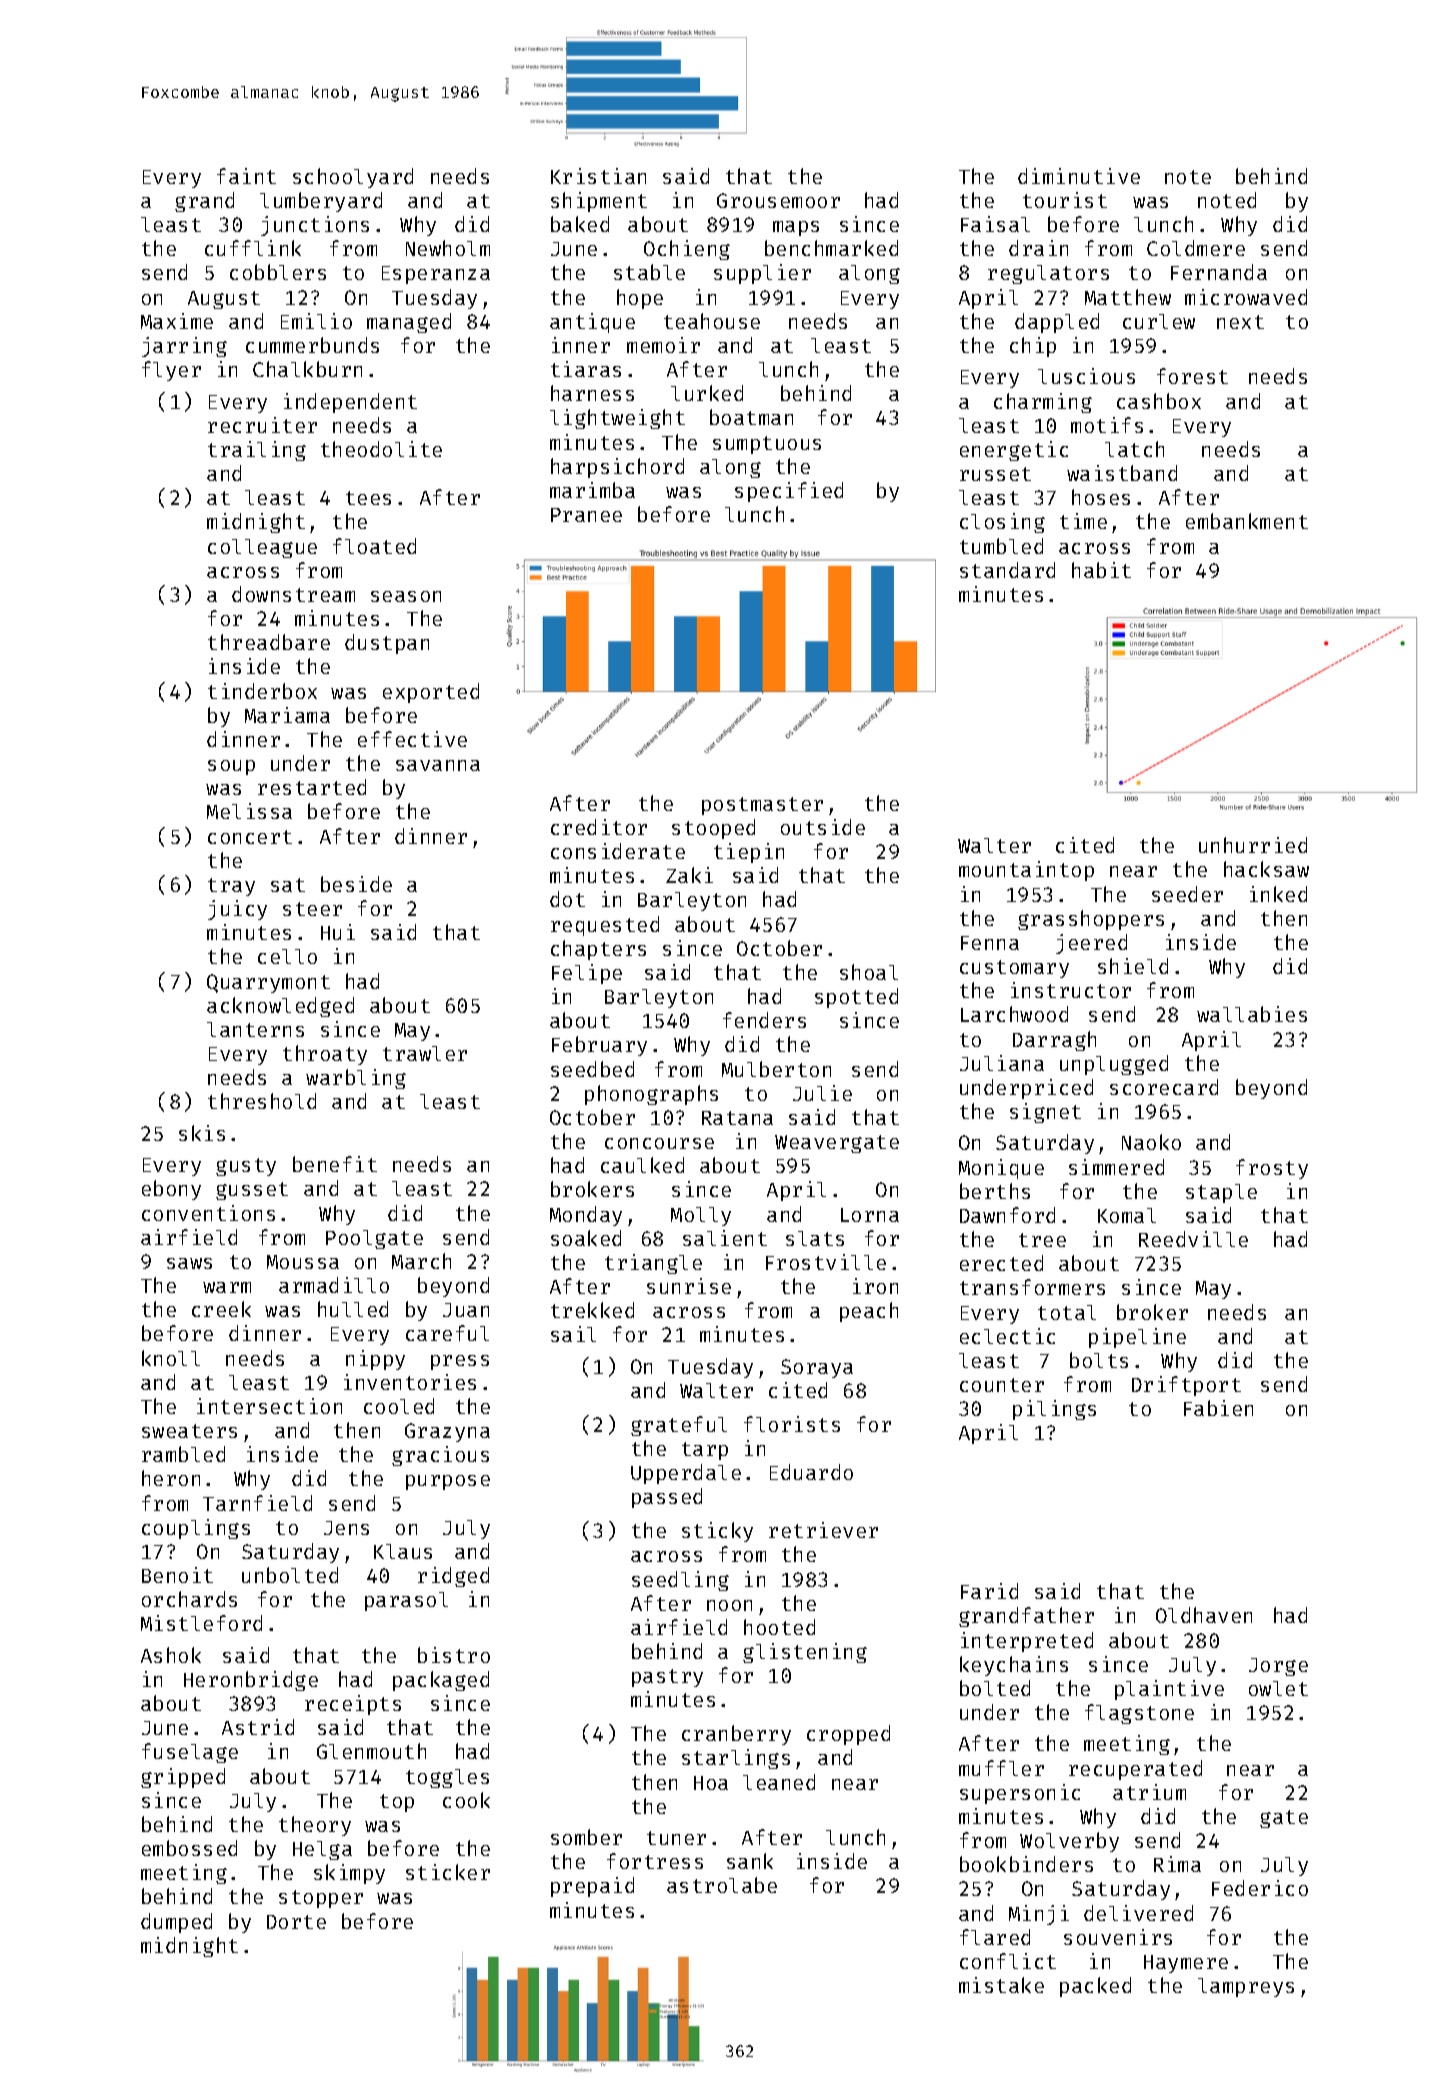 This document has width=1450, height=2100. I want to click on dumped, so click(176, 1923).
